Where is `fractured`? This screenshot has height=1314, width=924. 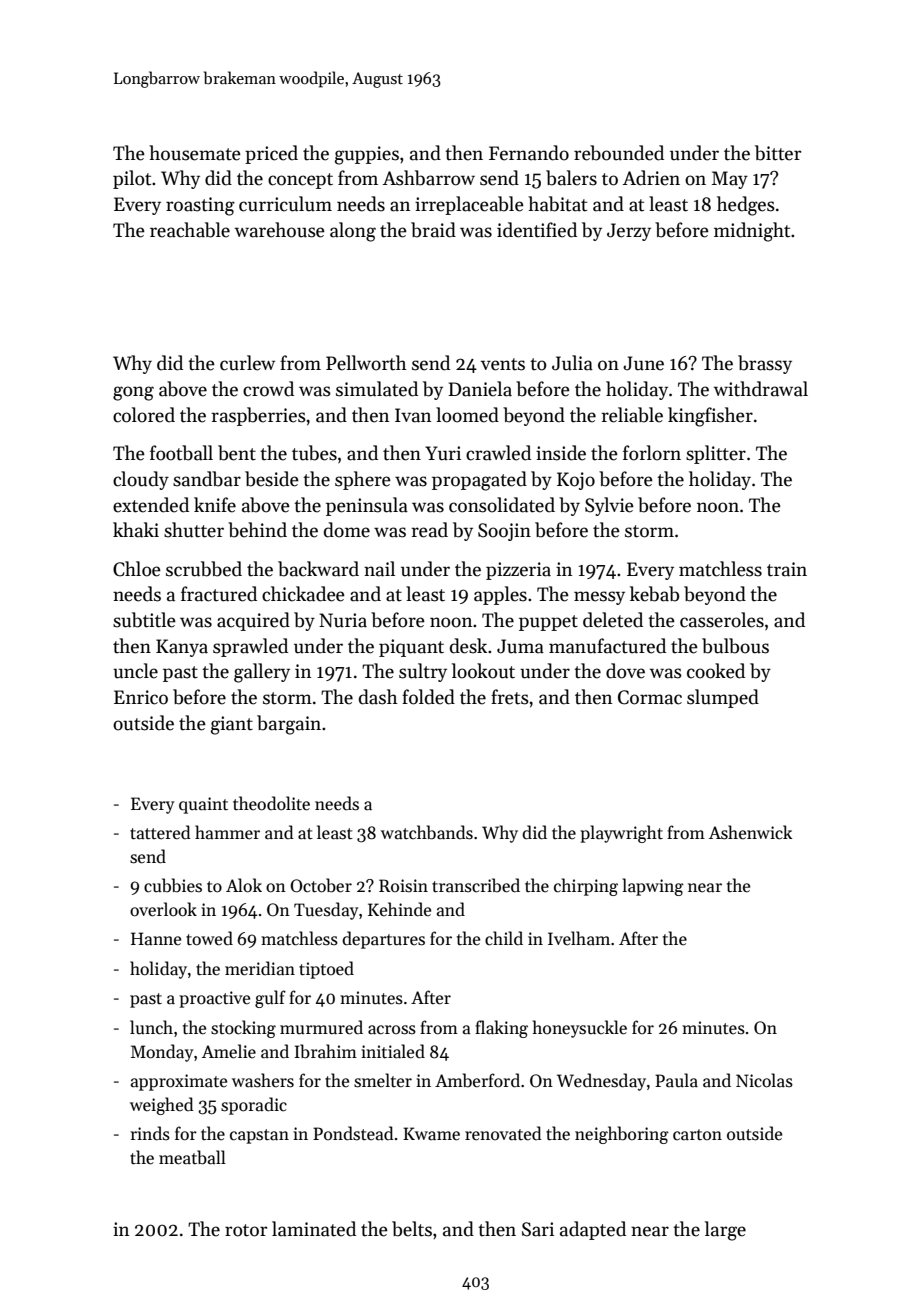
fractured is located at coordinates (219, 594).
